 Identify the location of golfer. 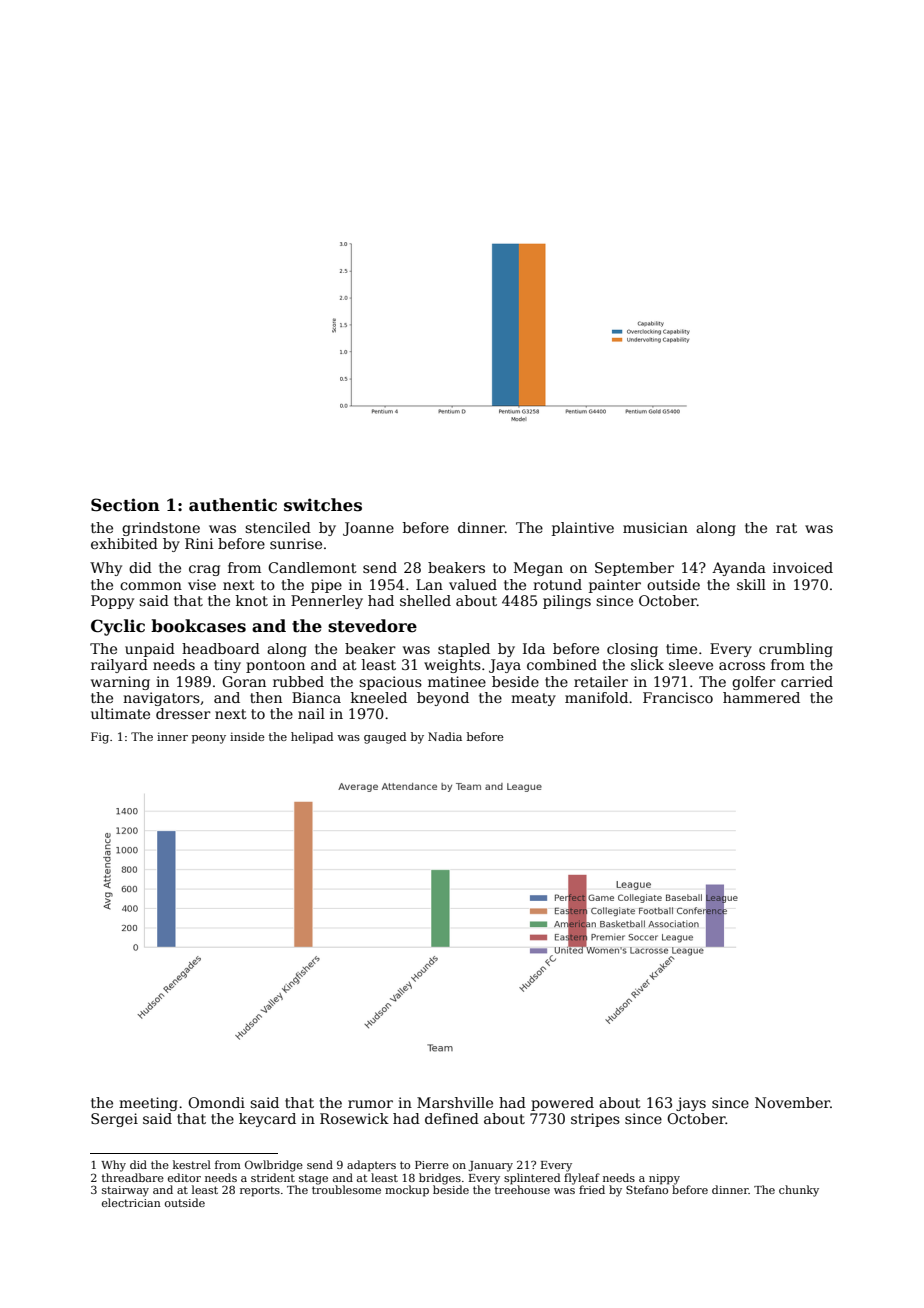
(754, 683).
